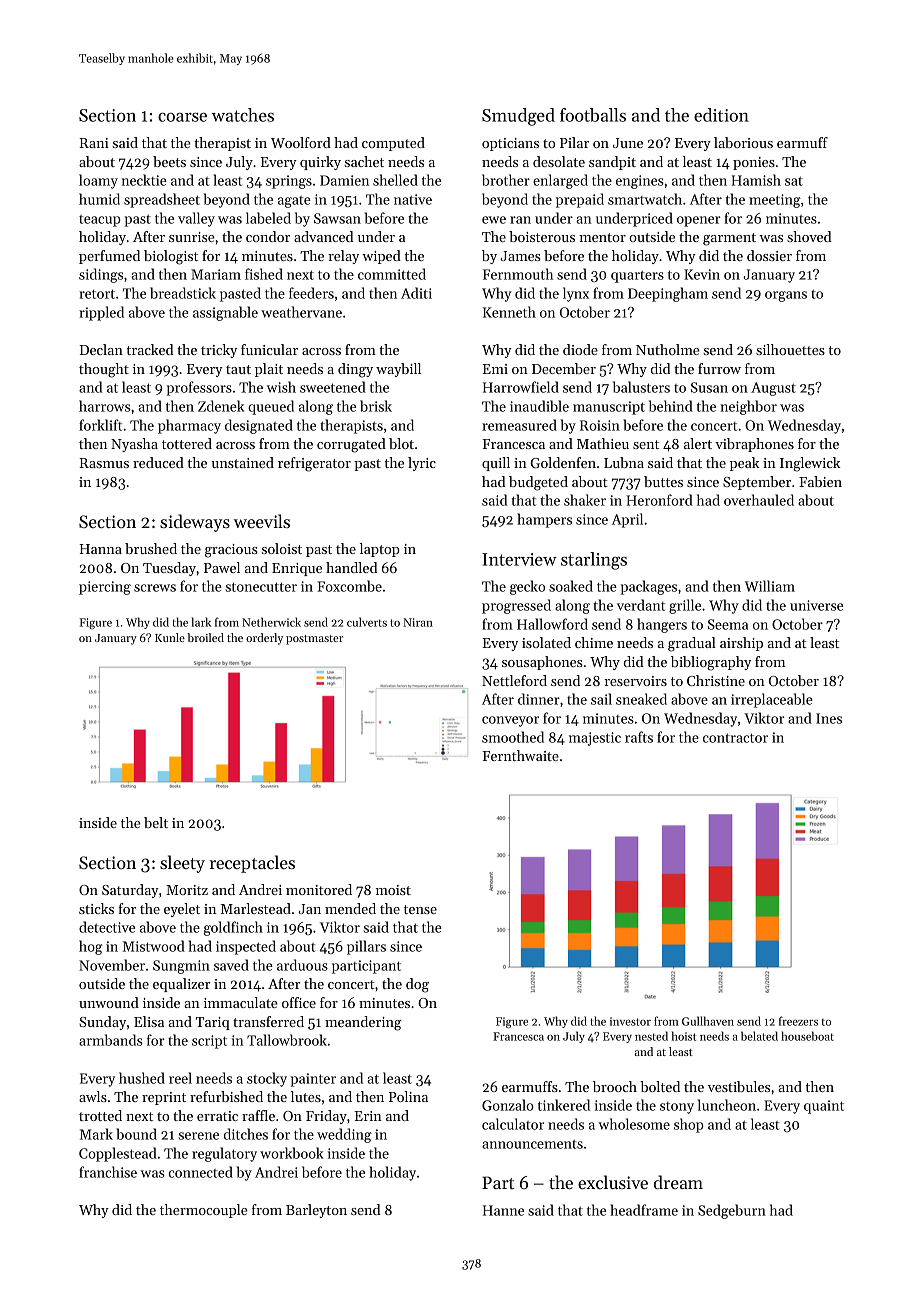 This document has height=1308, width=924. I want to click on retort, so click(97, 294).
